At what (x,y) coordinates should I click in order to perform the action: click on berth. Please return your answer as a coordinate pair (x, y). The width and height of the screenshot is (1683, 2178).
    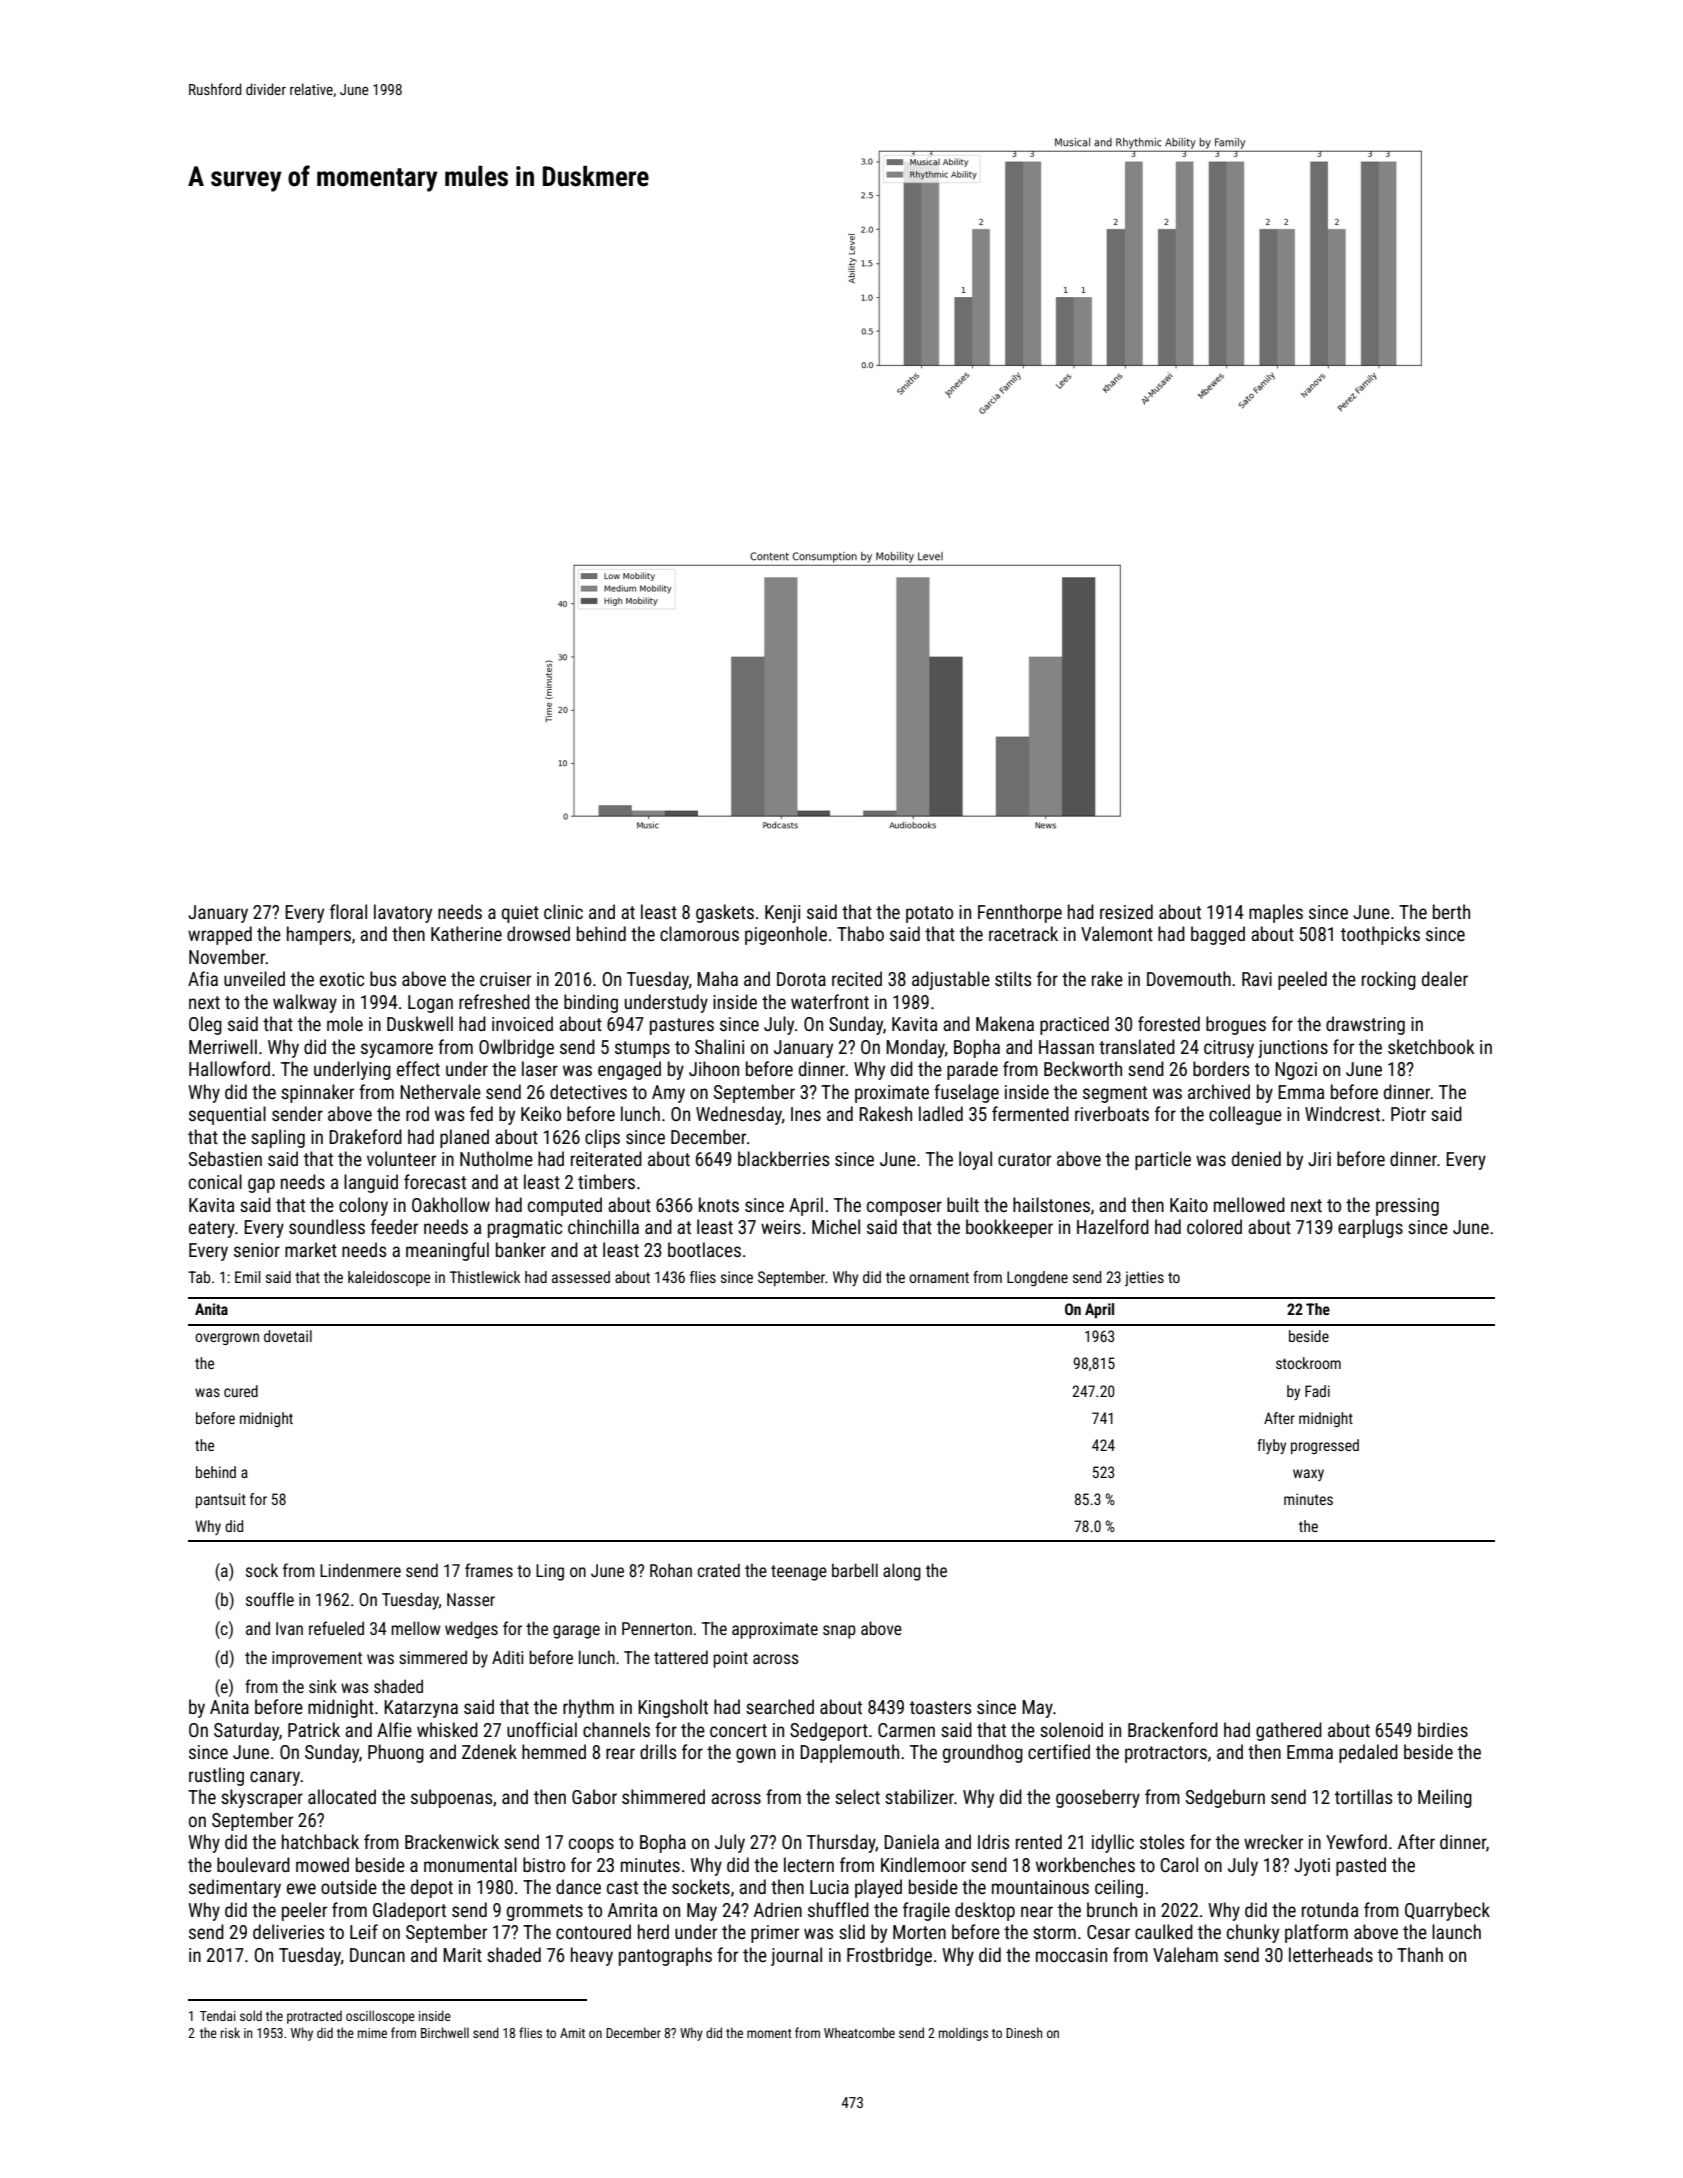
    Looking at the image, I should click on (1451, 911).
